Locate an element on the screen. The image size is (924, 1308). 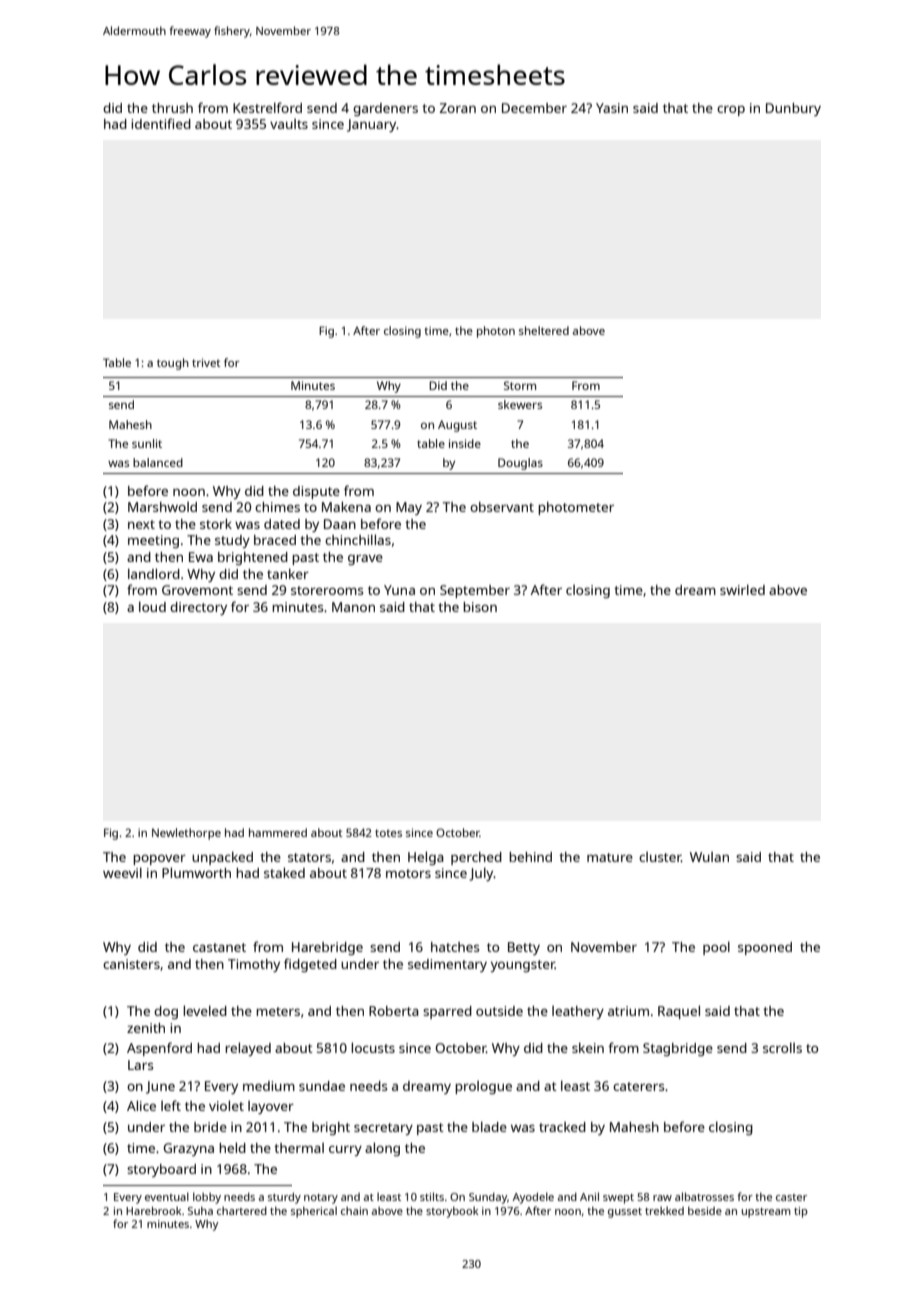
thrush is located at coordinates (172, 108).
